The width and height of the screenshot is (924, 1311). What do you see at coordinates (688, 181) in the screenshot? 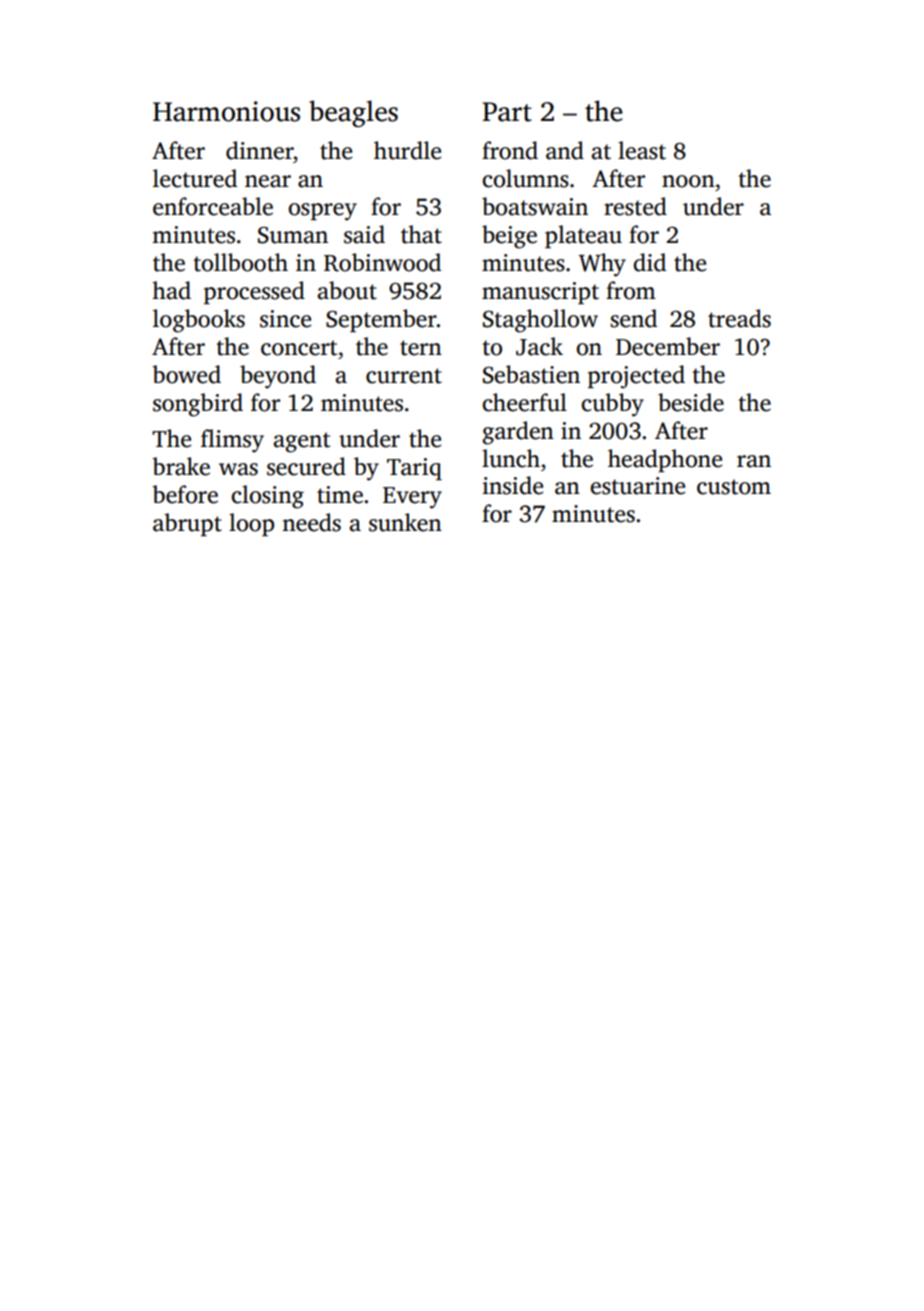
I see `noon` at bounding box center [688, 181].
